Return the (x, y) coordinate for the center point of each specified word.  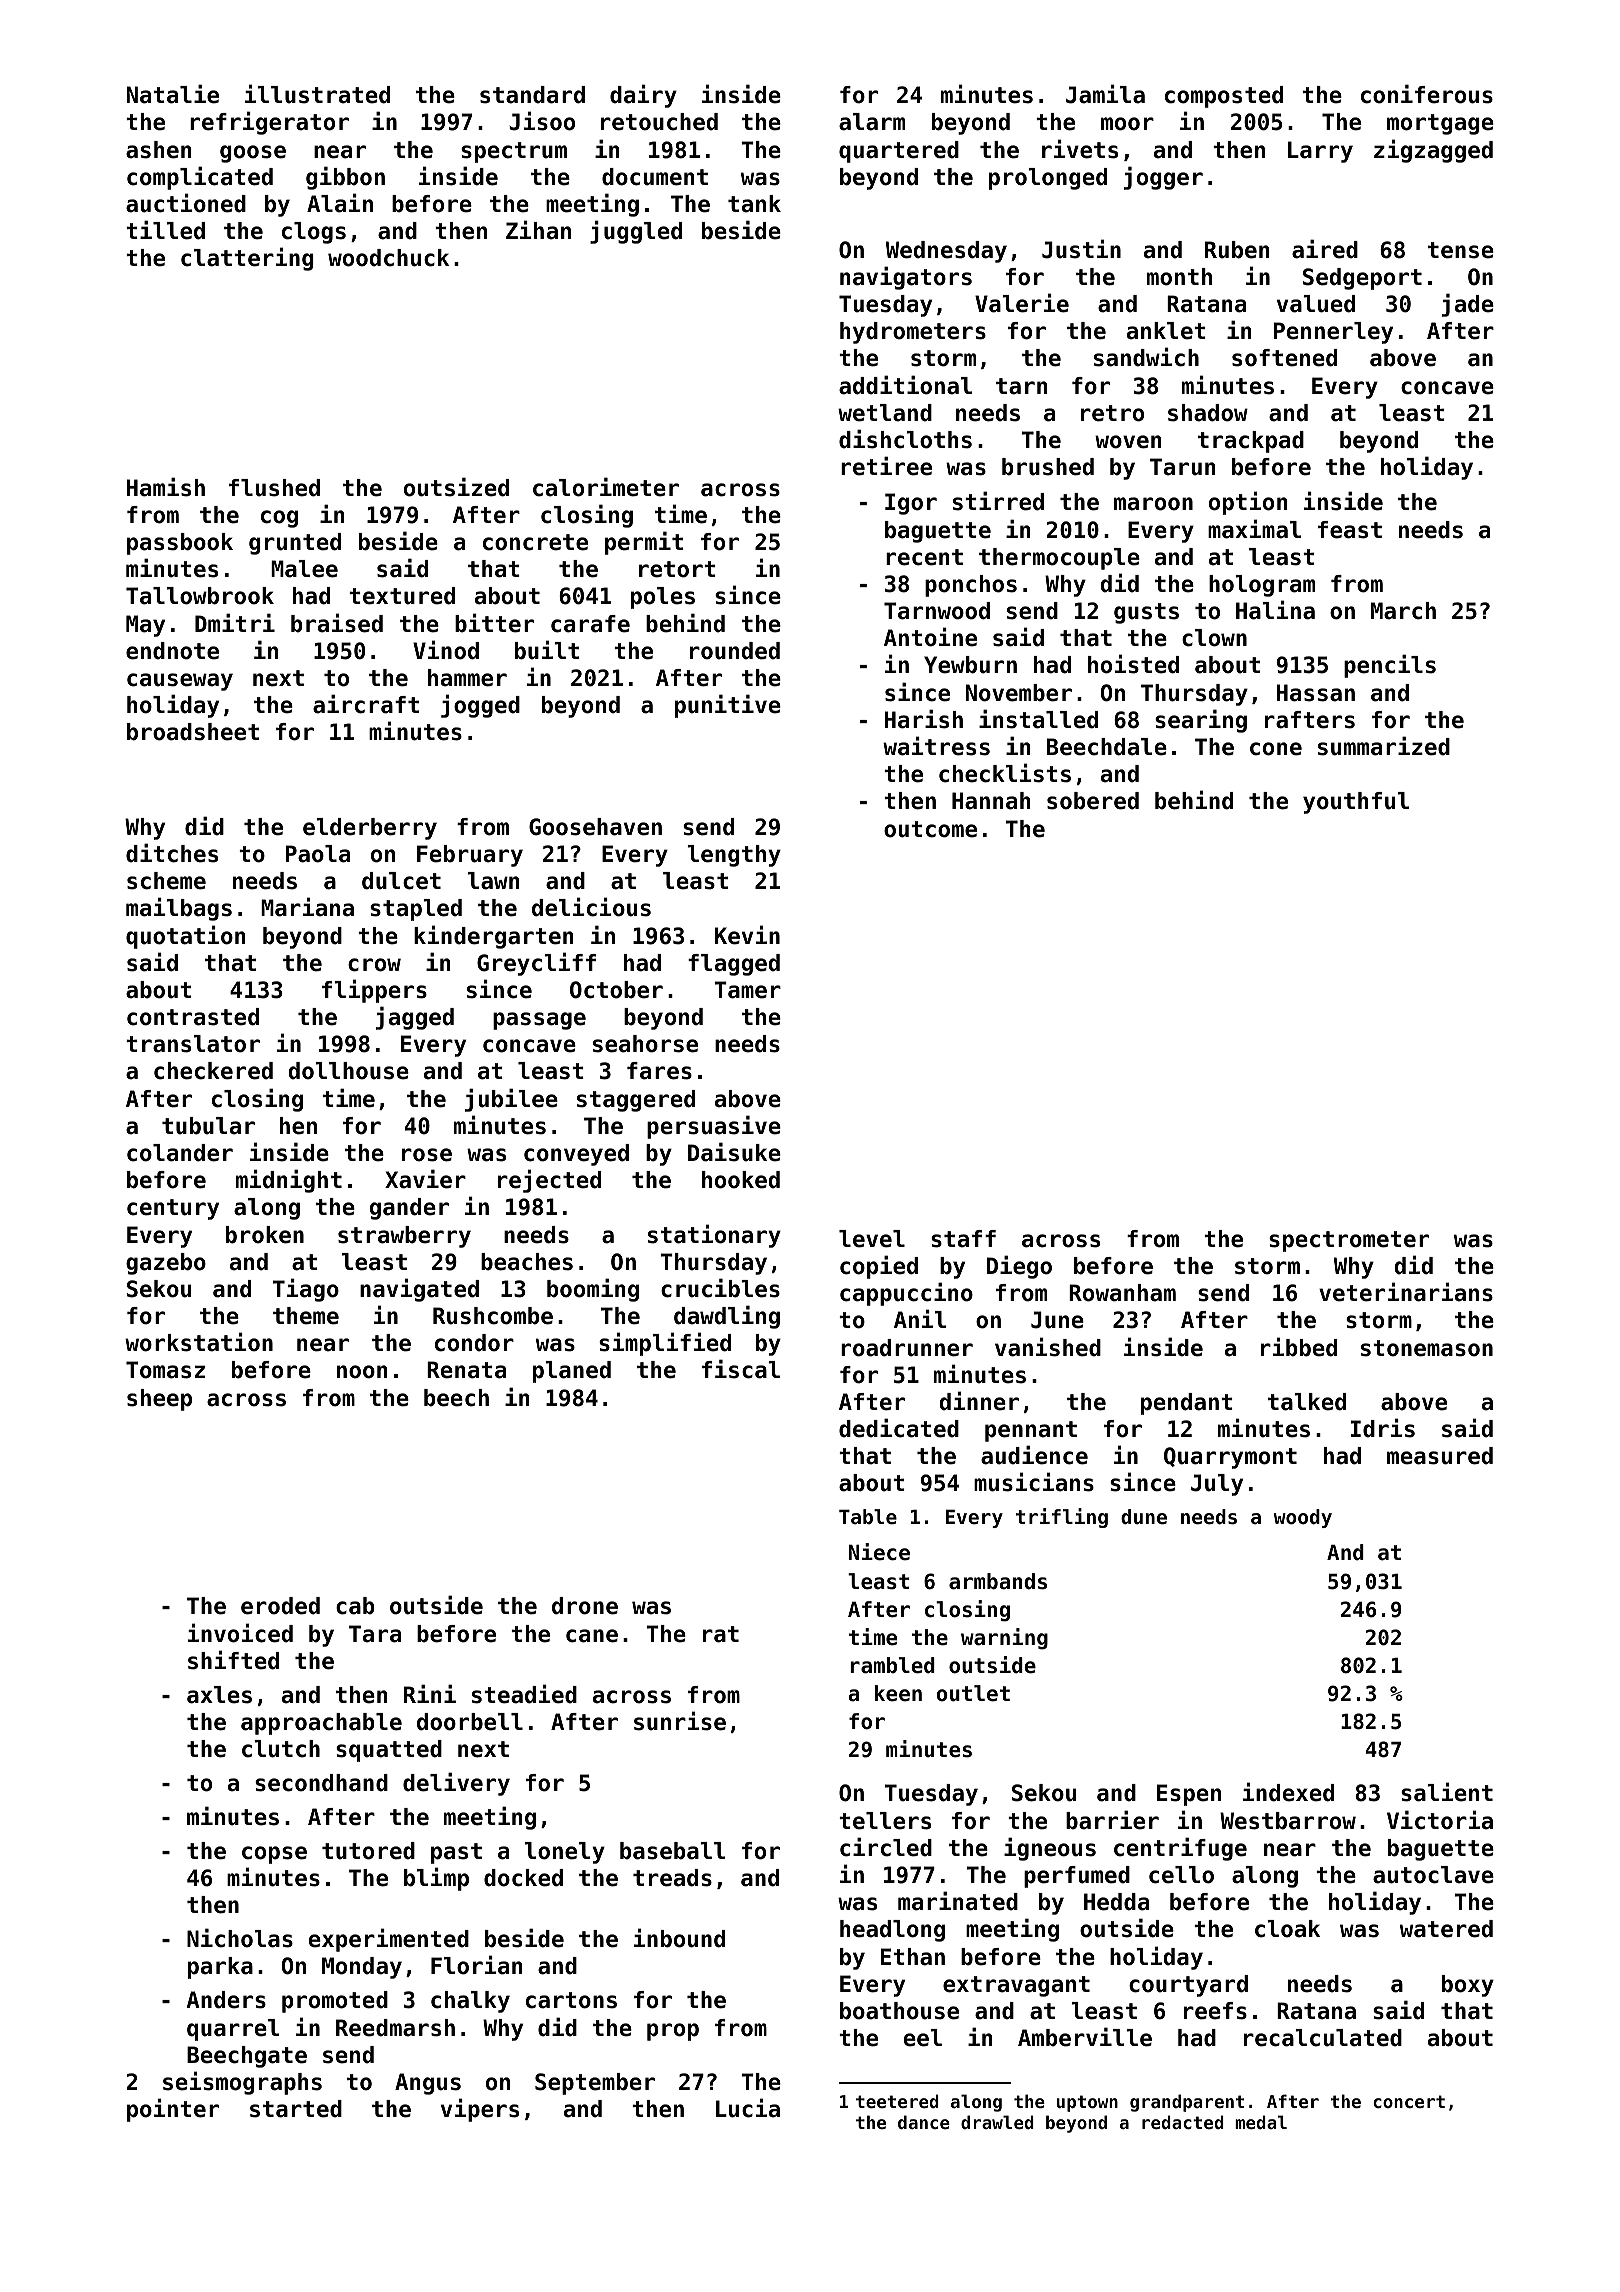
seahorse (645, 1044)
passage (539, 1021)
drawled (997, 2122)
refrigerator (269, 123)
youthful (1356, 803)
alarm (872, 122)
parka (220, 1968)
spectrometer (1349, 1241)
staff (963, 1239)
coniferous (1427, 94)
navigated (419, 1290)
